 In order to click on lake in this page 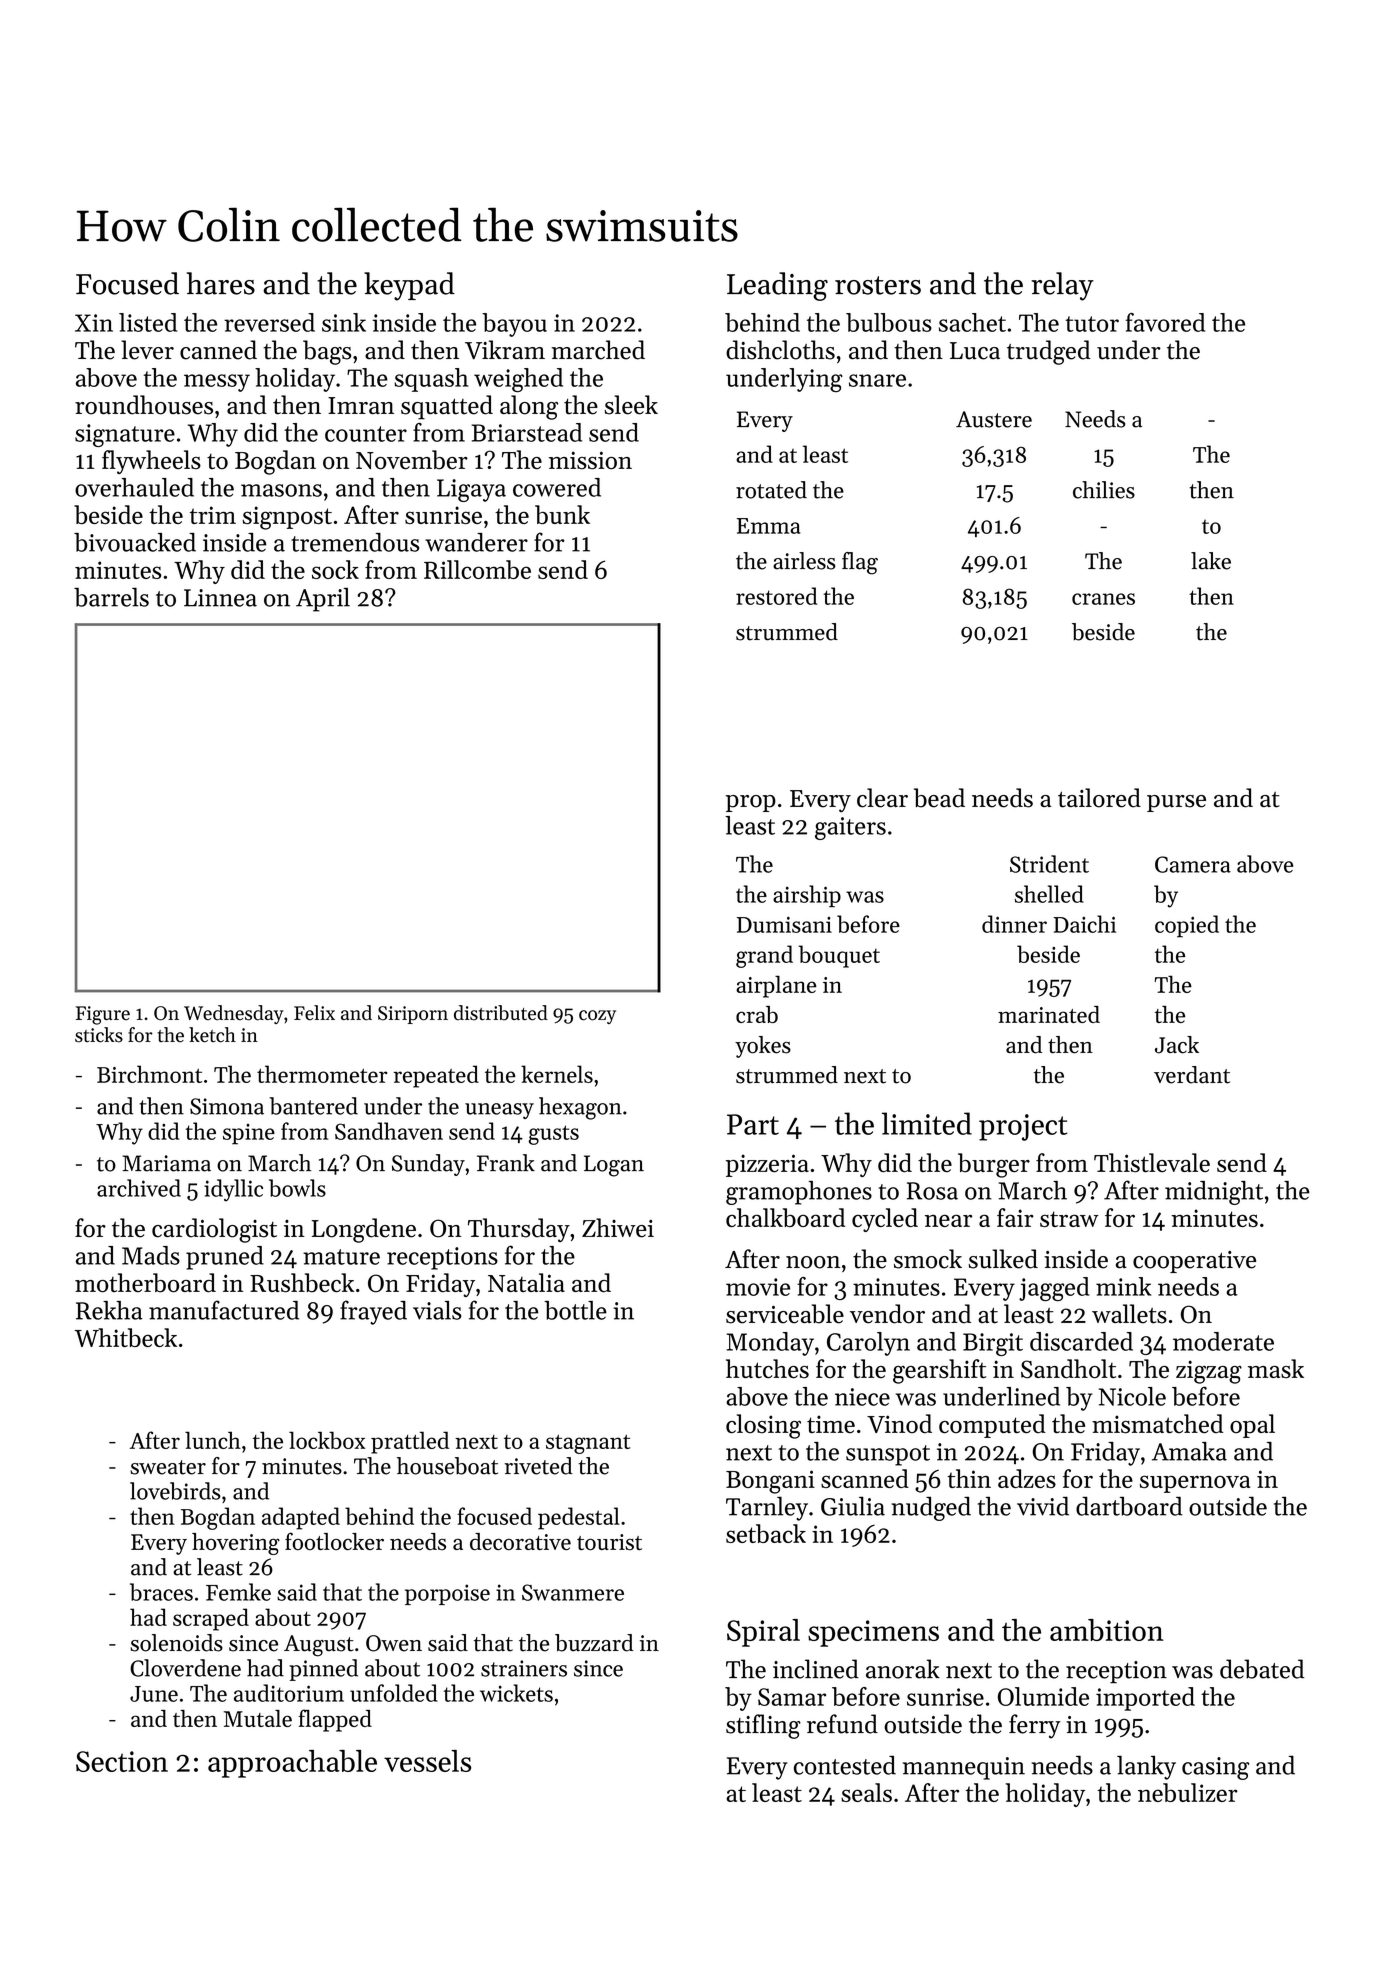, I will do `click(1211, 561)`.
